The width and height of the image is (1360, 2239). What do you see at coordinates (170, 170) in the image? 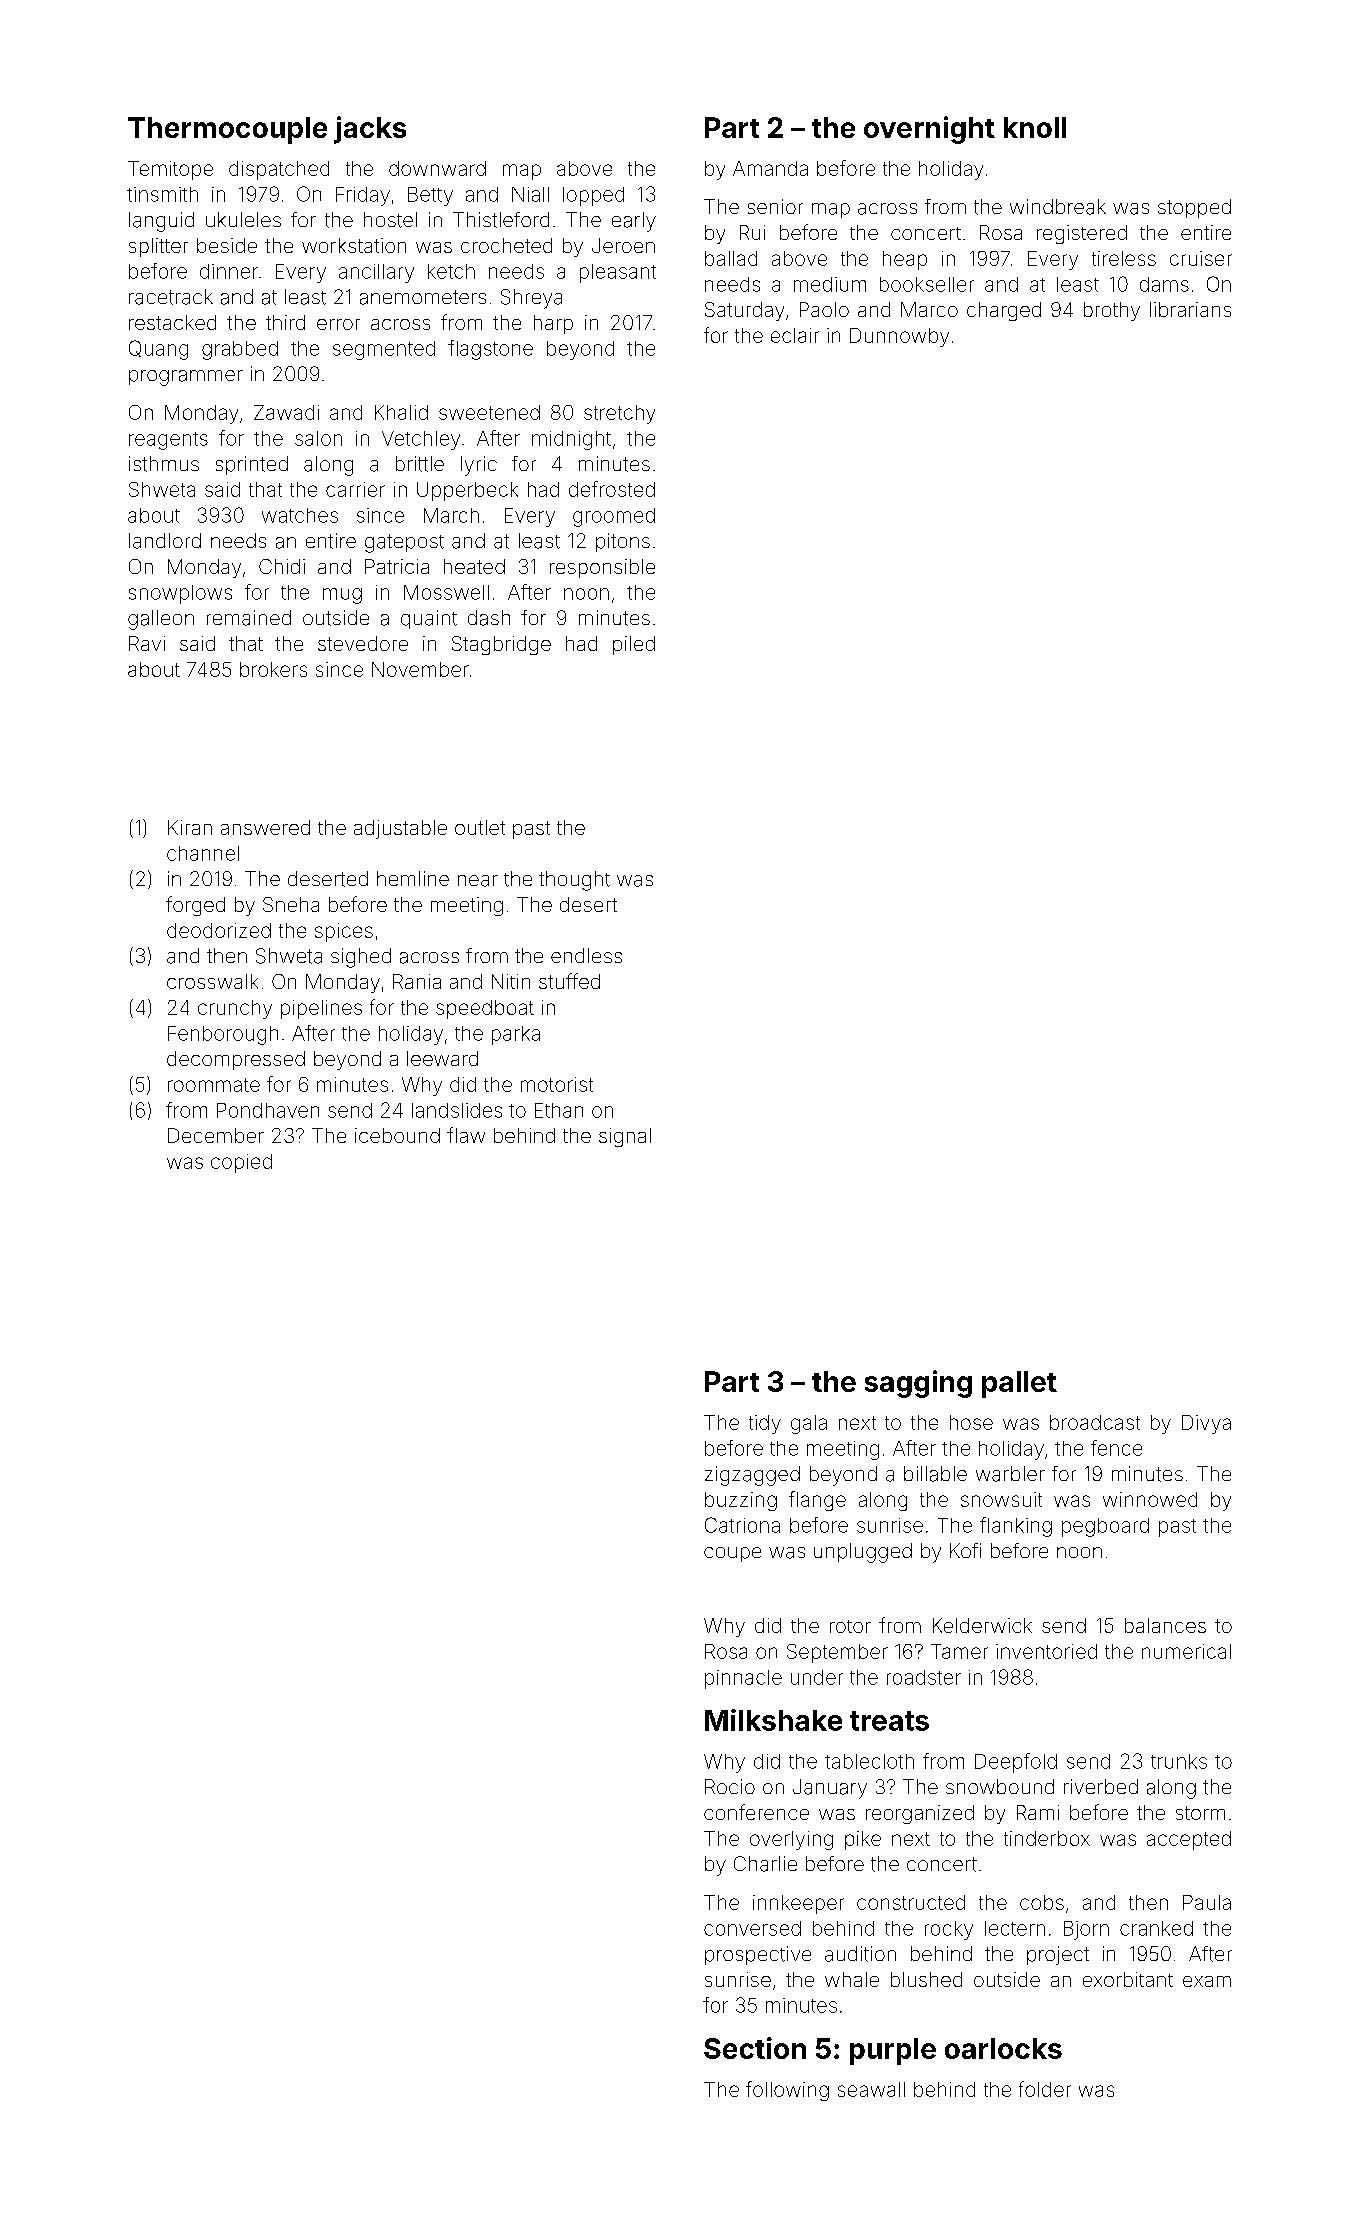
I see `Temitope` at bounding box center [170, 170].
